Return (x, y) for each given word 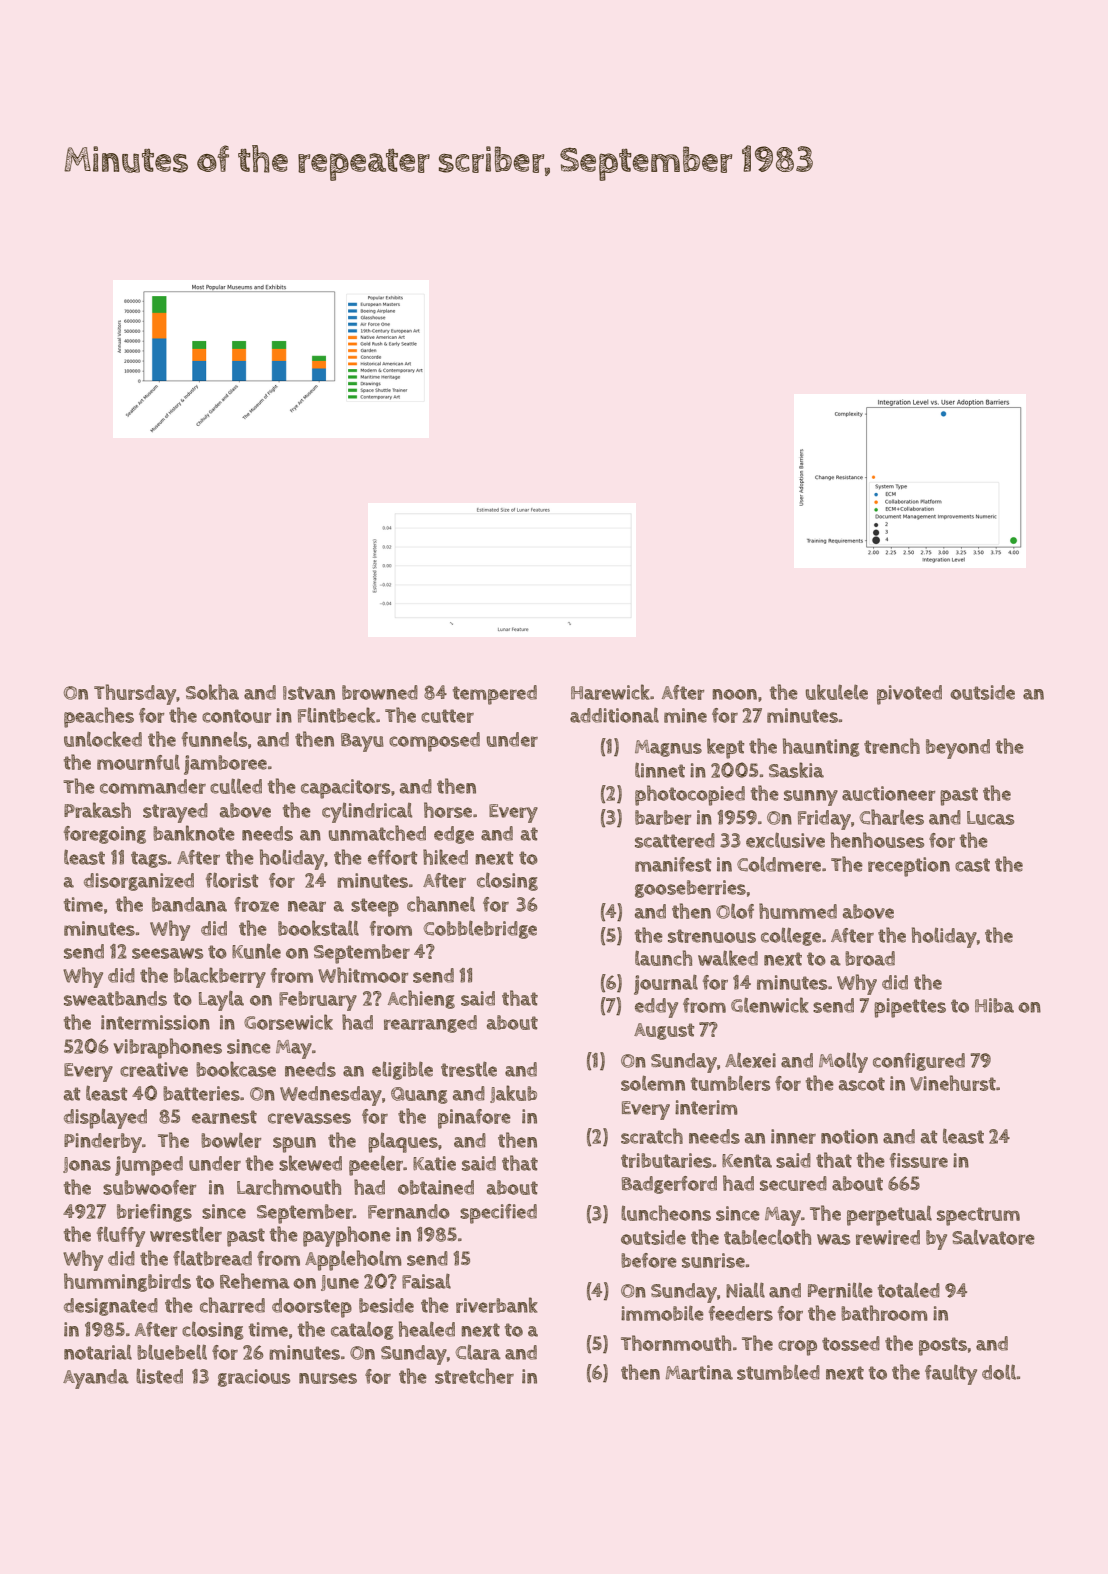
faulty (951, 1375)
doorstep (312, 1308)
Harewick (610, 692)
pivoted (909, 695)
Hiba (994, 1005)
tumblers (730, 1083)
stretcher (474, 1376)
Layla (221, 1001)
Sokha (212, 692)
